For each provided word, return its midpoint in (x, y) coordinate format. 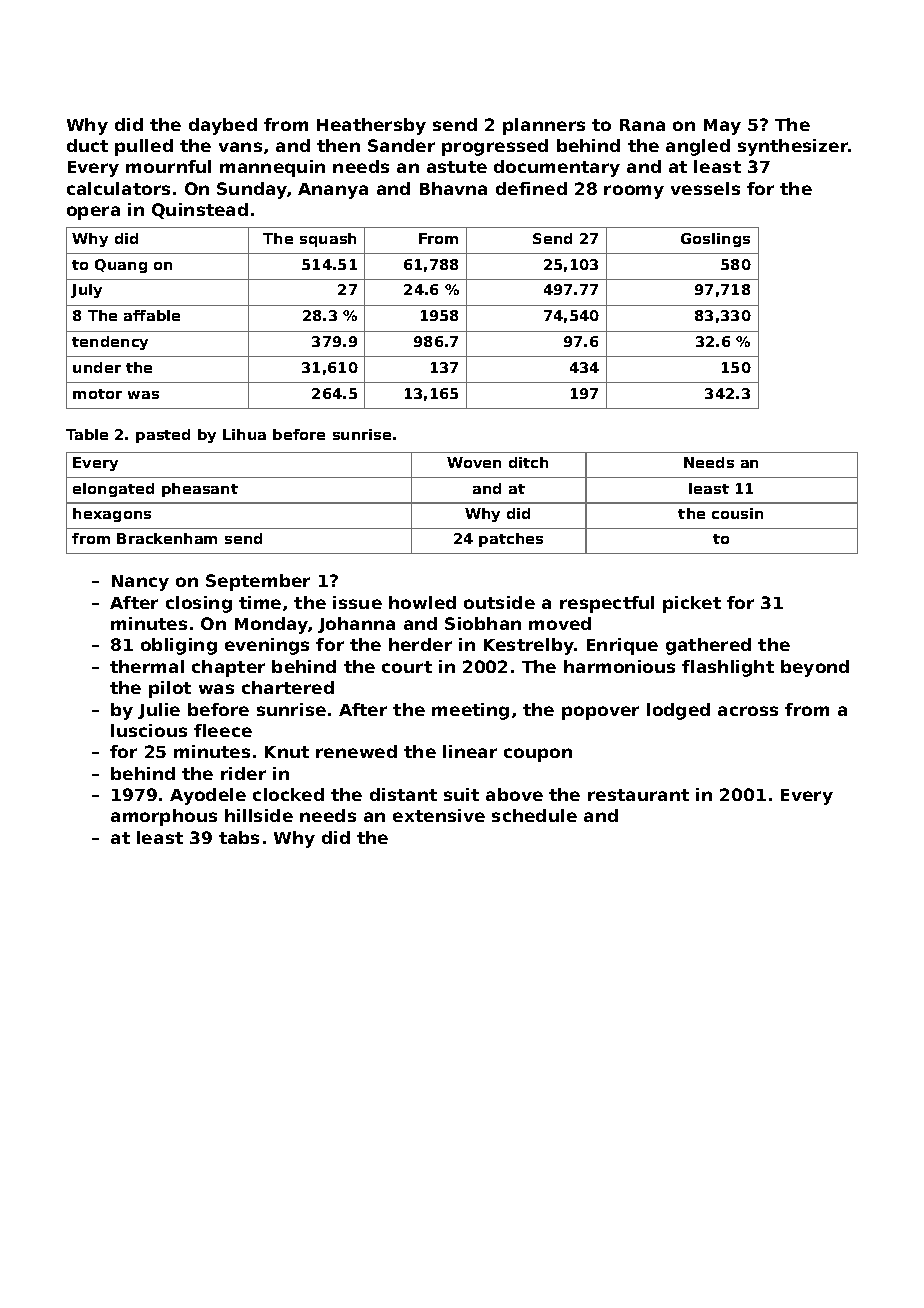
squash (328, 240)
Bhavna (453, 188)
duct (87, 145)
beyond (815, 668)
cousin (737, 513)
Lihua (244, 434)
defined (531, 188)
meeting (470, 711)
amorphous (164, 817)
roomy (634, 192)
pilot (170, 689)
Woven (474, 462)
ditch (528, 462)
